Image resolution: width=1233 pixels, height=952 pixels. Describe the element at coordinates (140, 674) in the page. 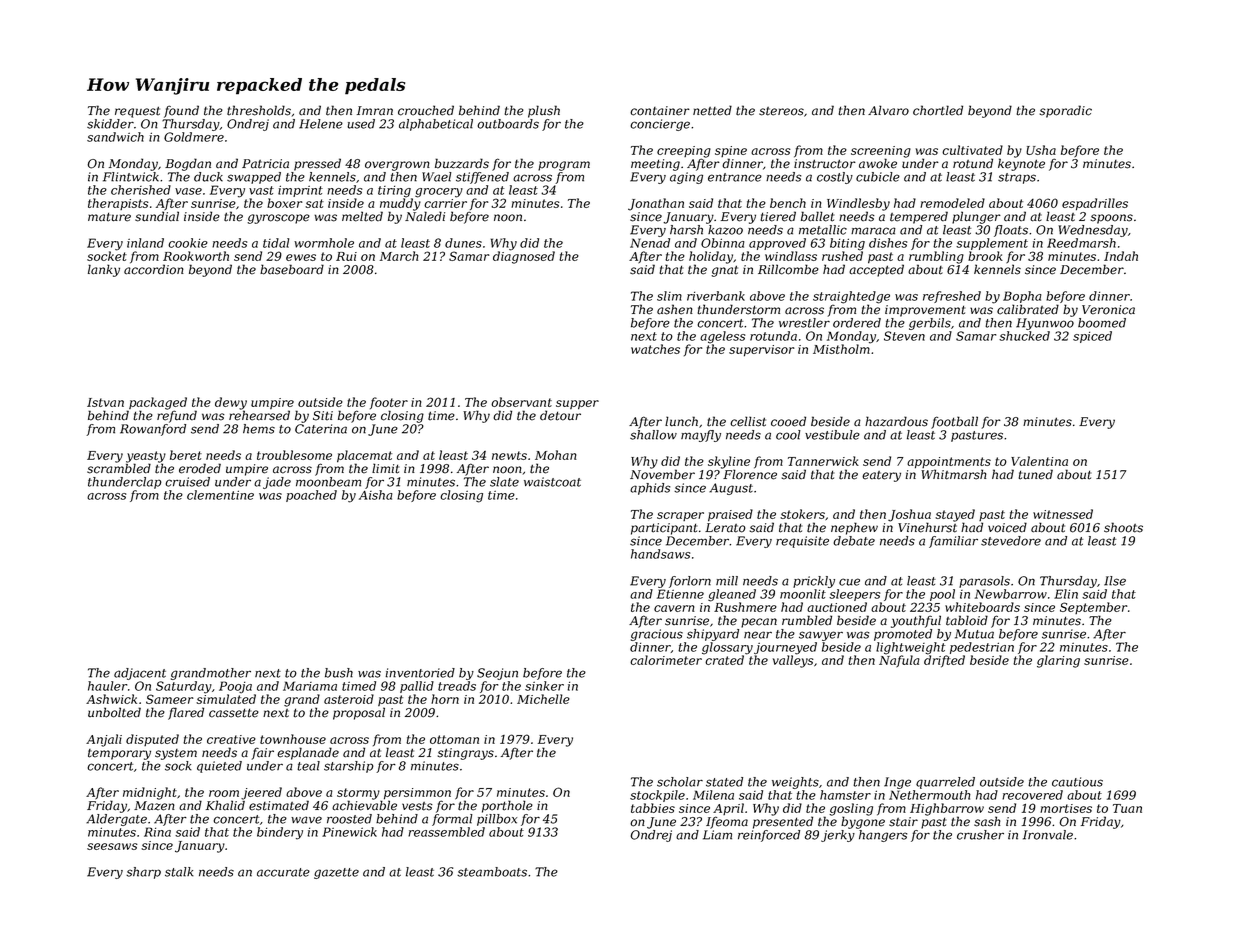

I see `adjacent` at that location.
